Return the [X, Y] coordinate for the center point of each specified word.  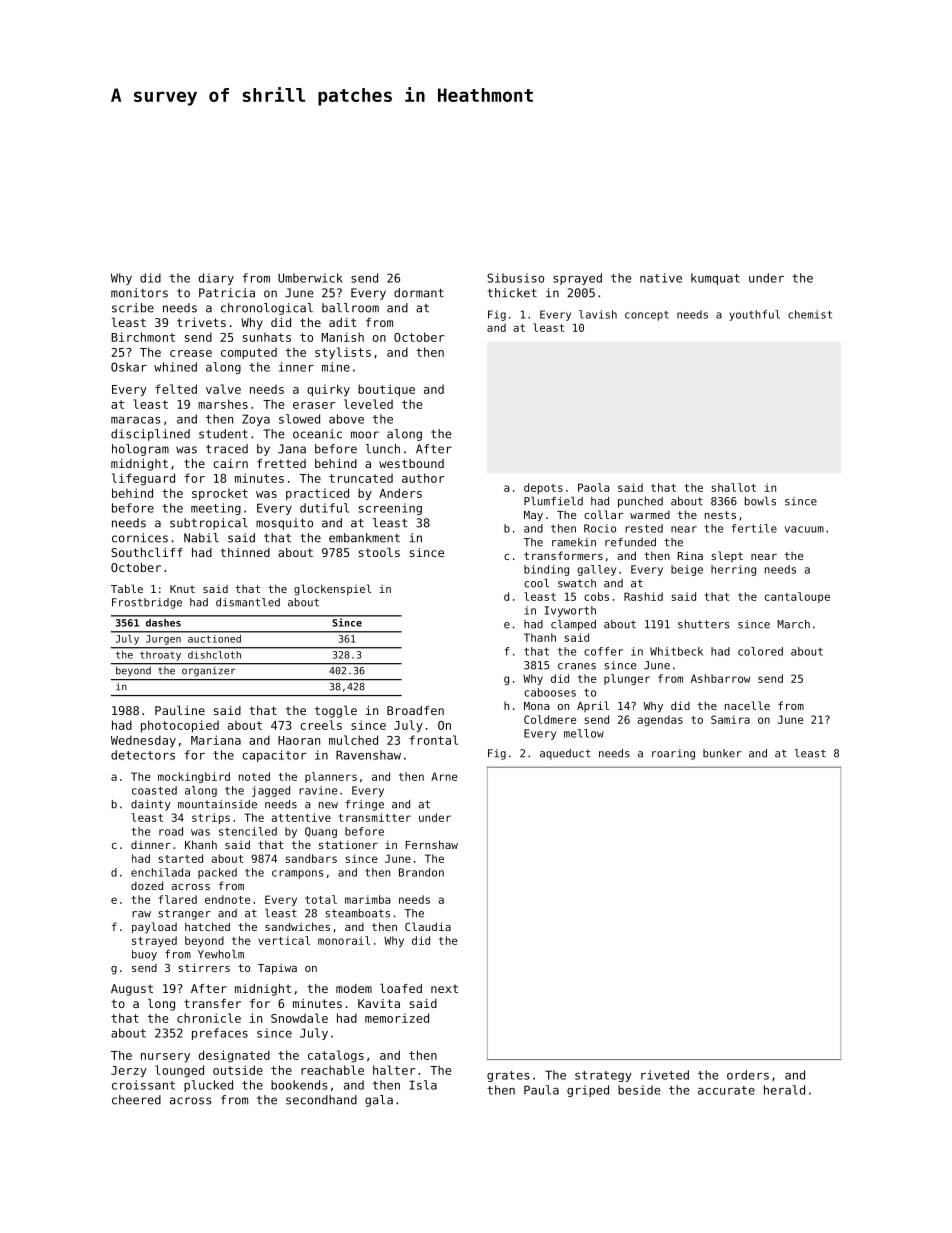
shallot [733, 487]
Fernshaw [432, 844]
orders [748, 1075]
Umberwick [310, 278]
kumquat [715, 279]
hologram [140, 450]
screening [390, 509]
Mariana [216, 740]
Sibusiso [515, 278]
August [132, 990]
